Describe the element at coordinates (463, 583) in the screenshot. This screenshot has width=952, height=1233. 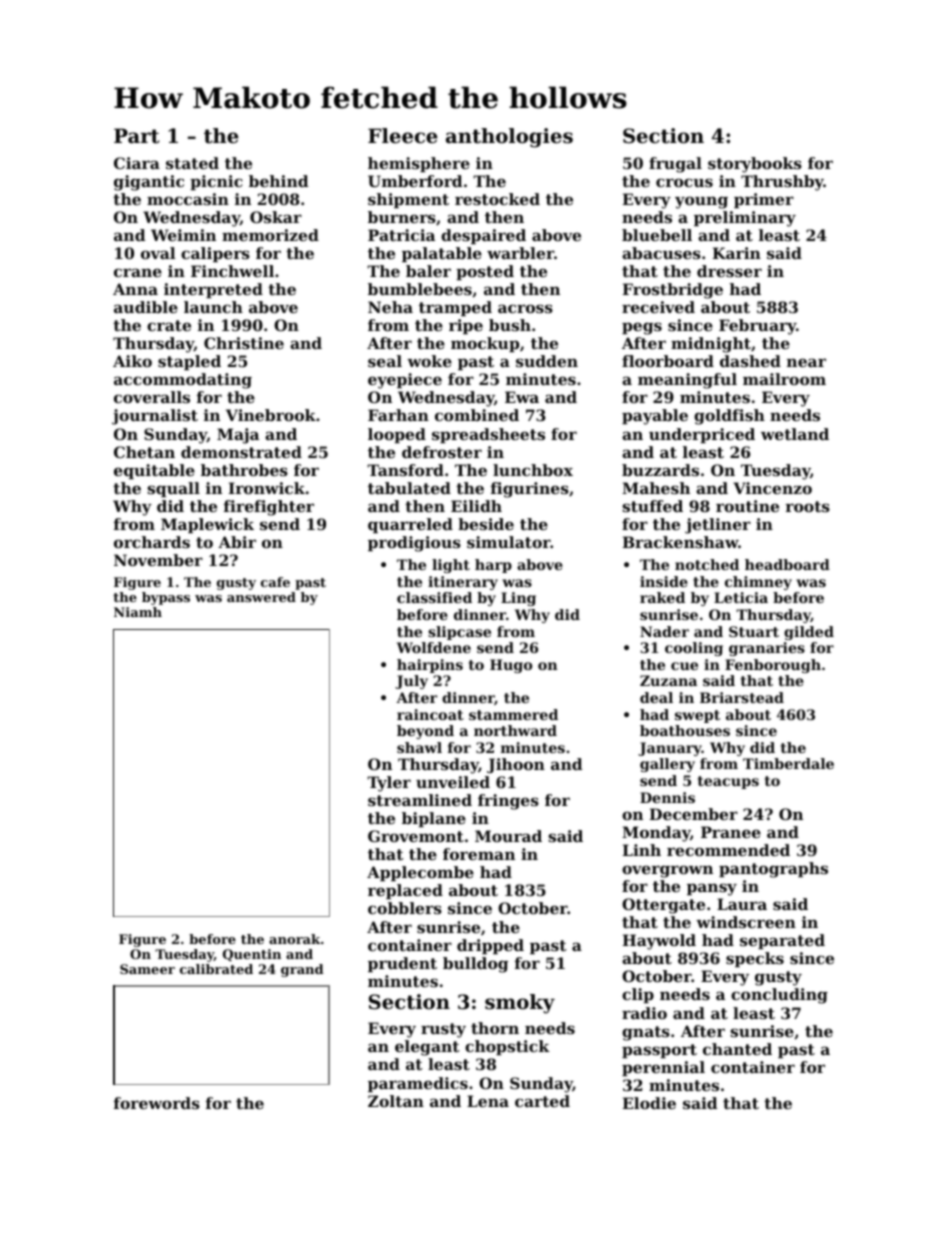
I see `itinerary` at that location.
